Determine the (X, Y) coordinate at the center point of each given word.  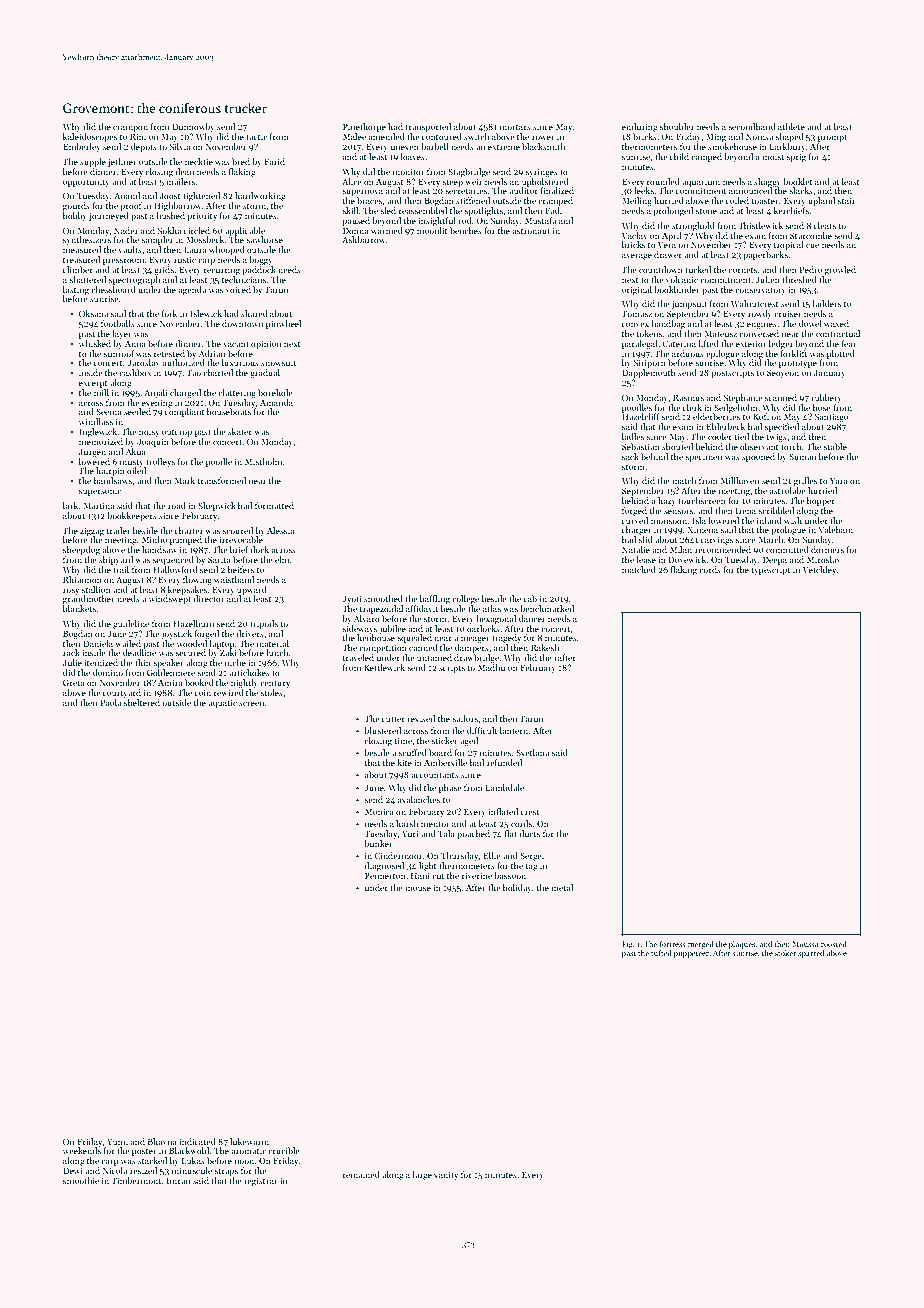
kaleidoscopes (90, 137)
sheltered (142, 702)
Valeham (836, 529)
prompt (832, 138)
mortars (515, 127)
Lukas (193, 1160)
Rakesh (545, 647)
